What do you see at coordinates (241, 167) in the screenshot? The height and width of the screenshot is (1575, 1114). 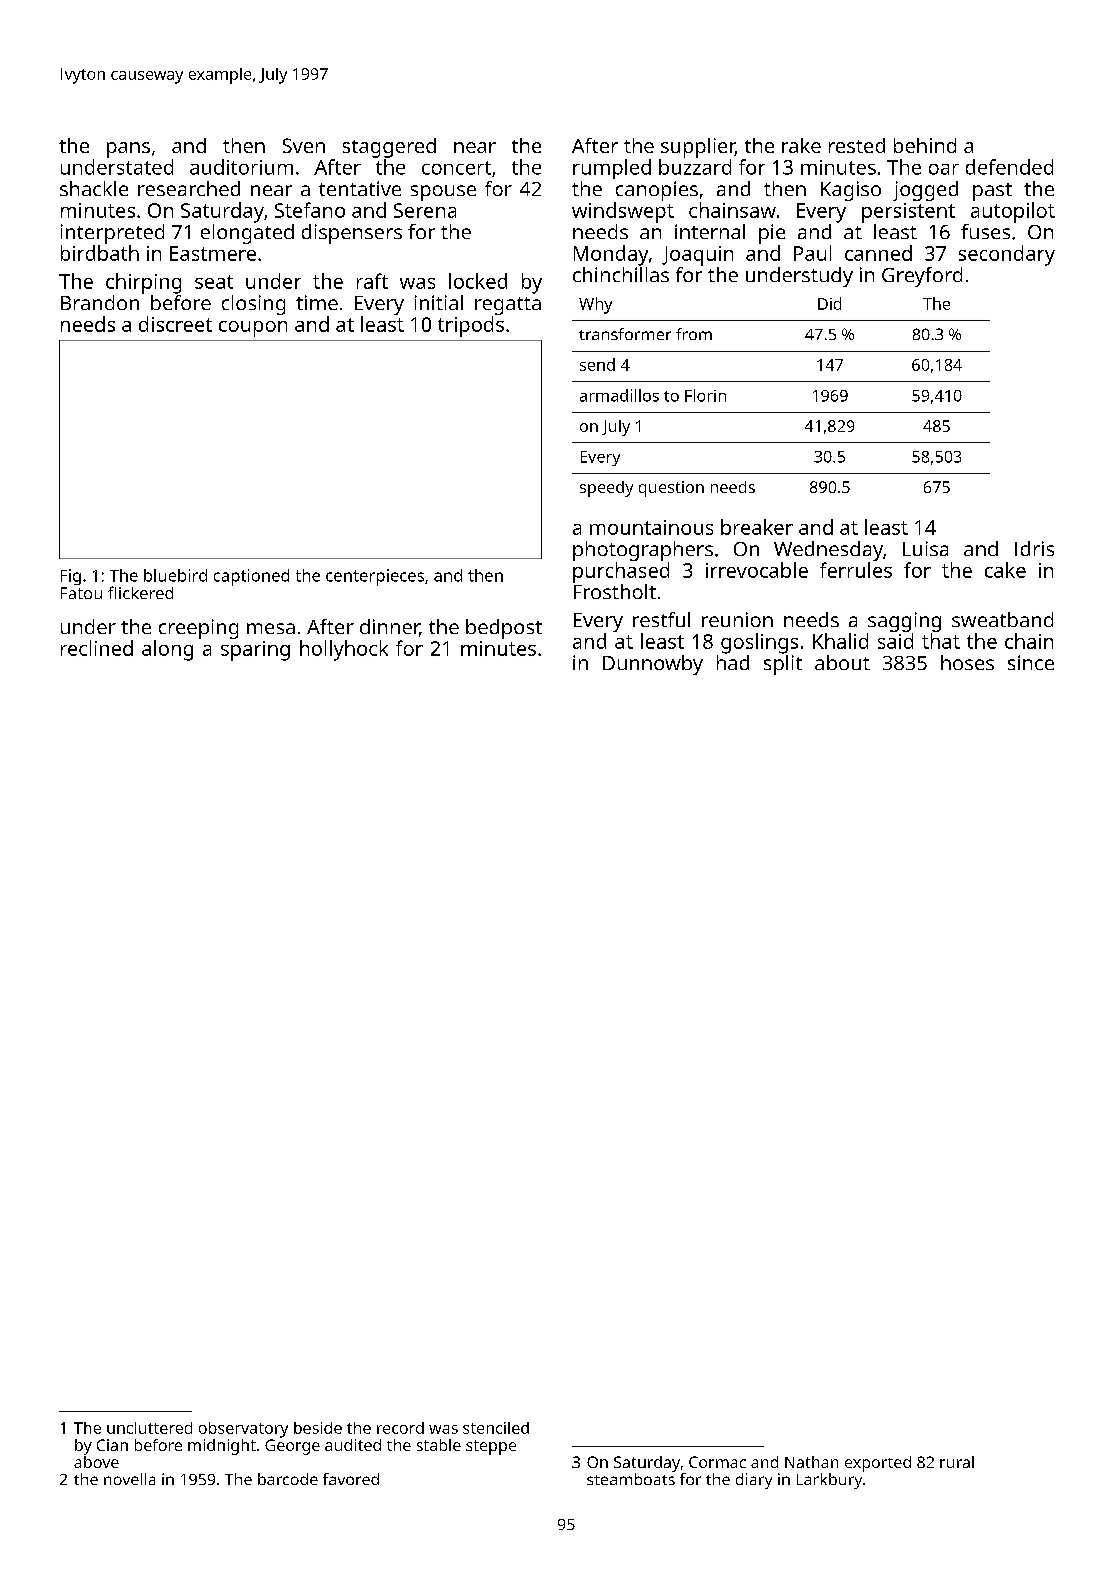 I see `auditorium` at bounding box center [241, 167].
